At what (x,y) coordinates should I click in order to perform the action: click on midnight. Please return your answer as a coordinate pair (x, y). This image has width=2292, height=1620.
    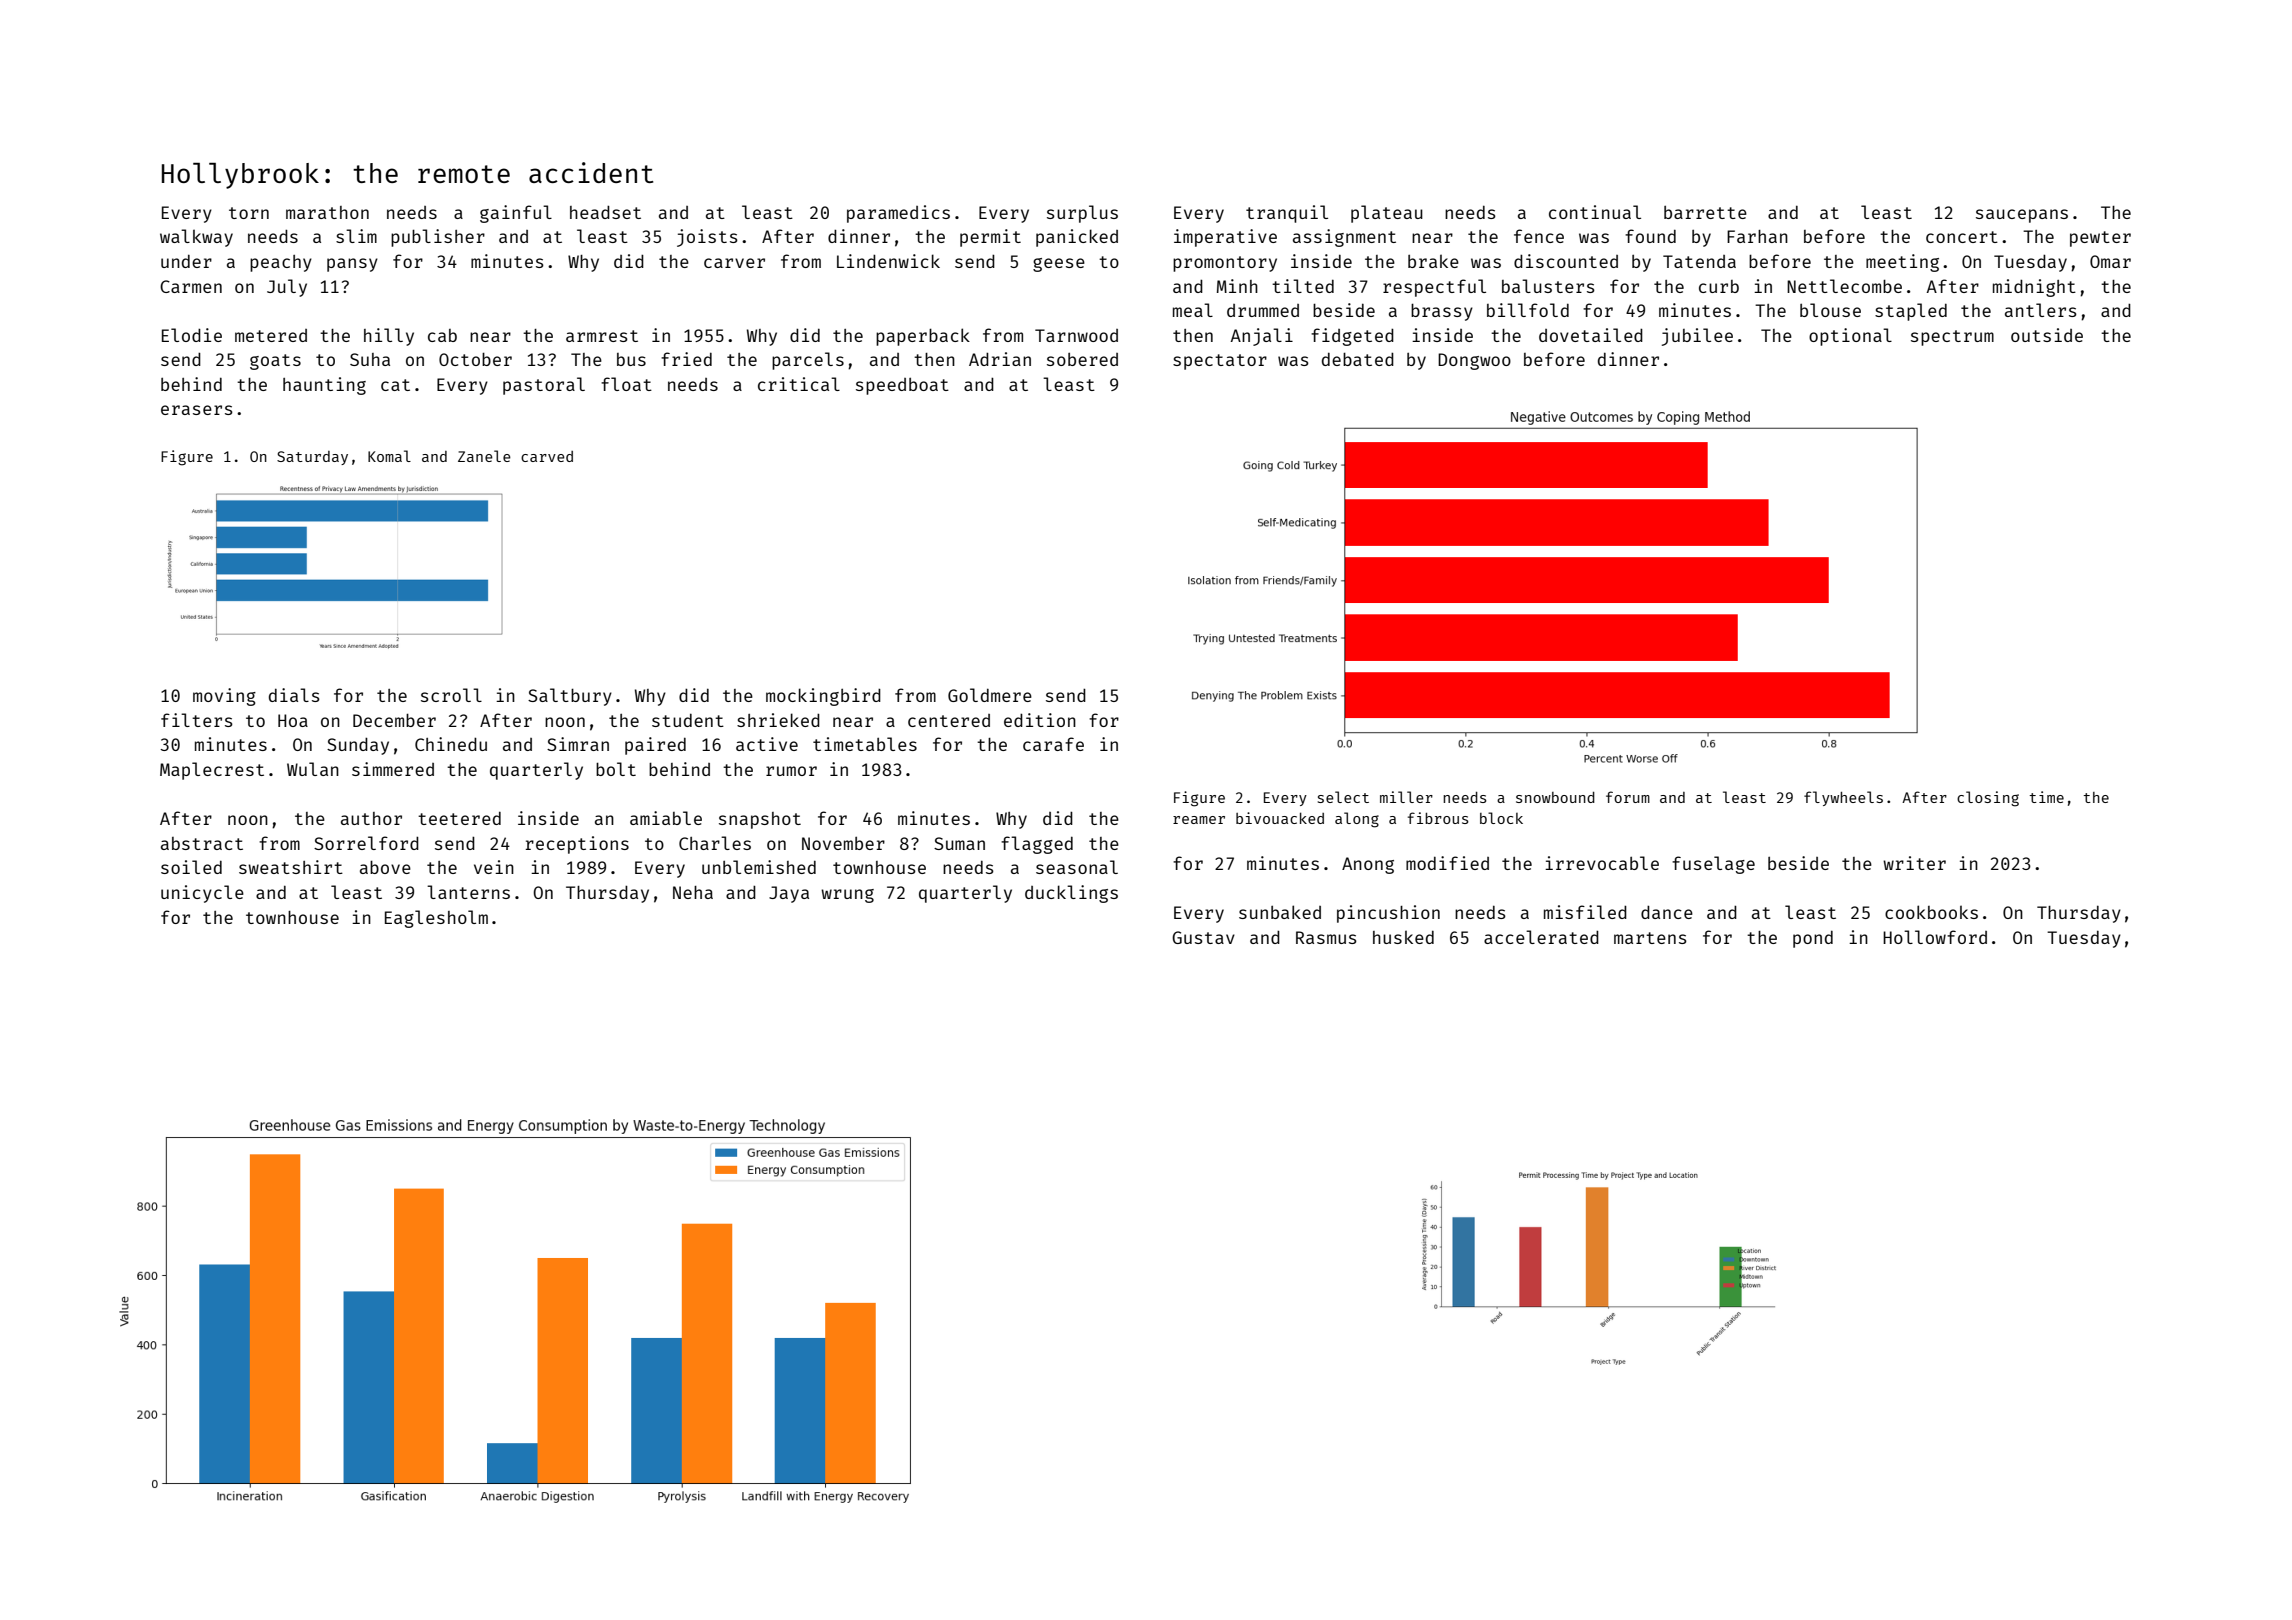
    Looking at the image, I should click on (2034, 288).
